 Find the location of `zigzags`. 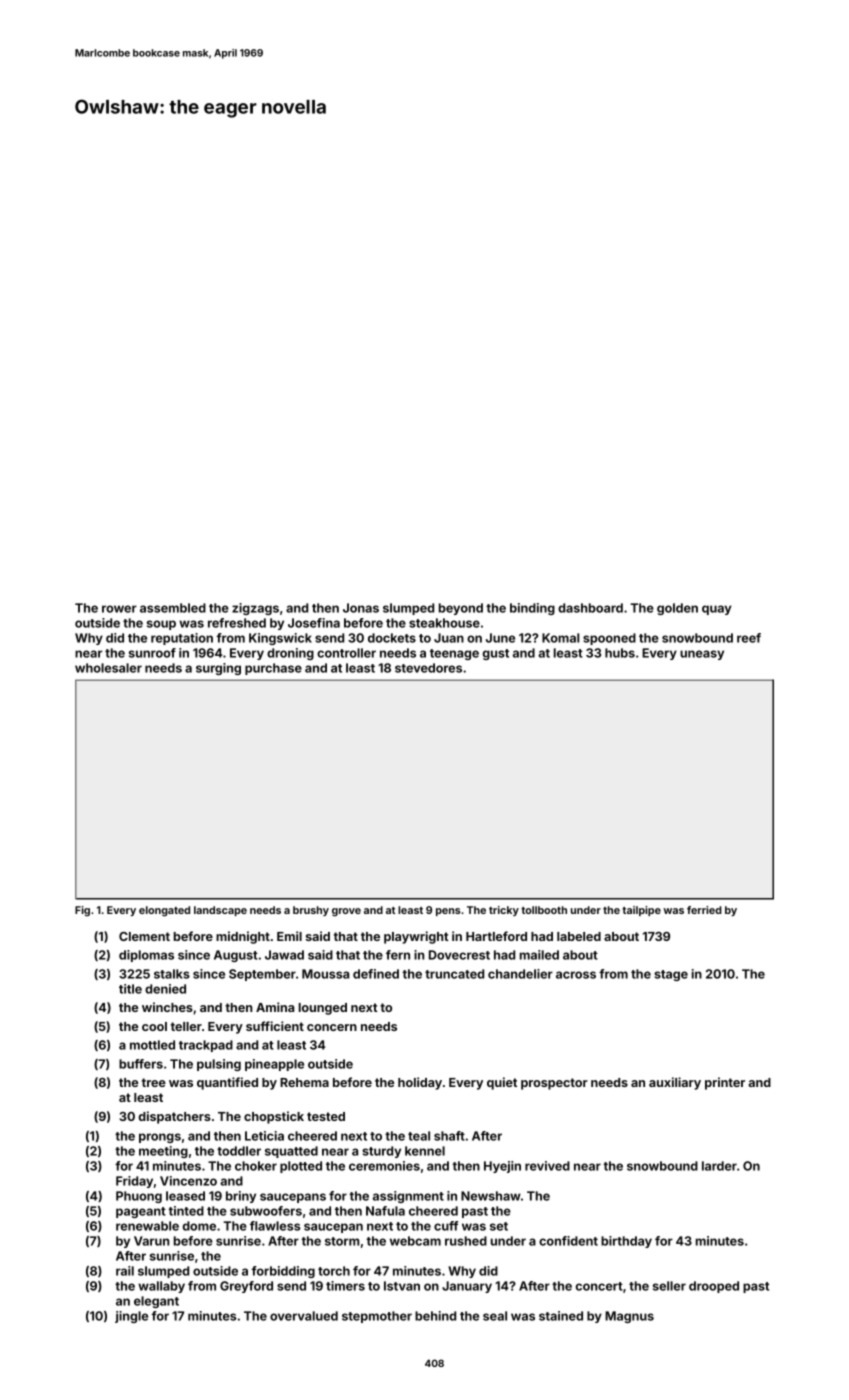

zigzags is located at coordinates (255, 609).
